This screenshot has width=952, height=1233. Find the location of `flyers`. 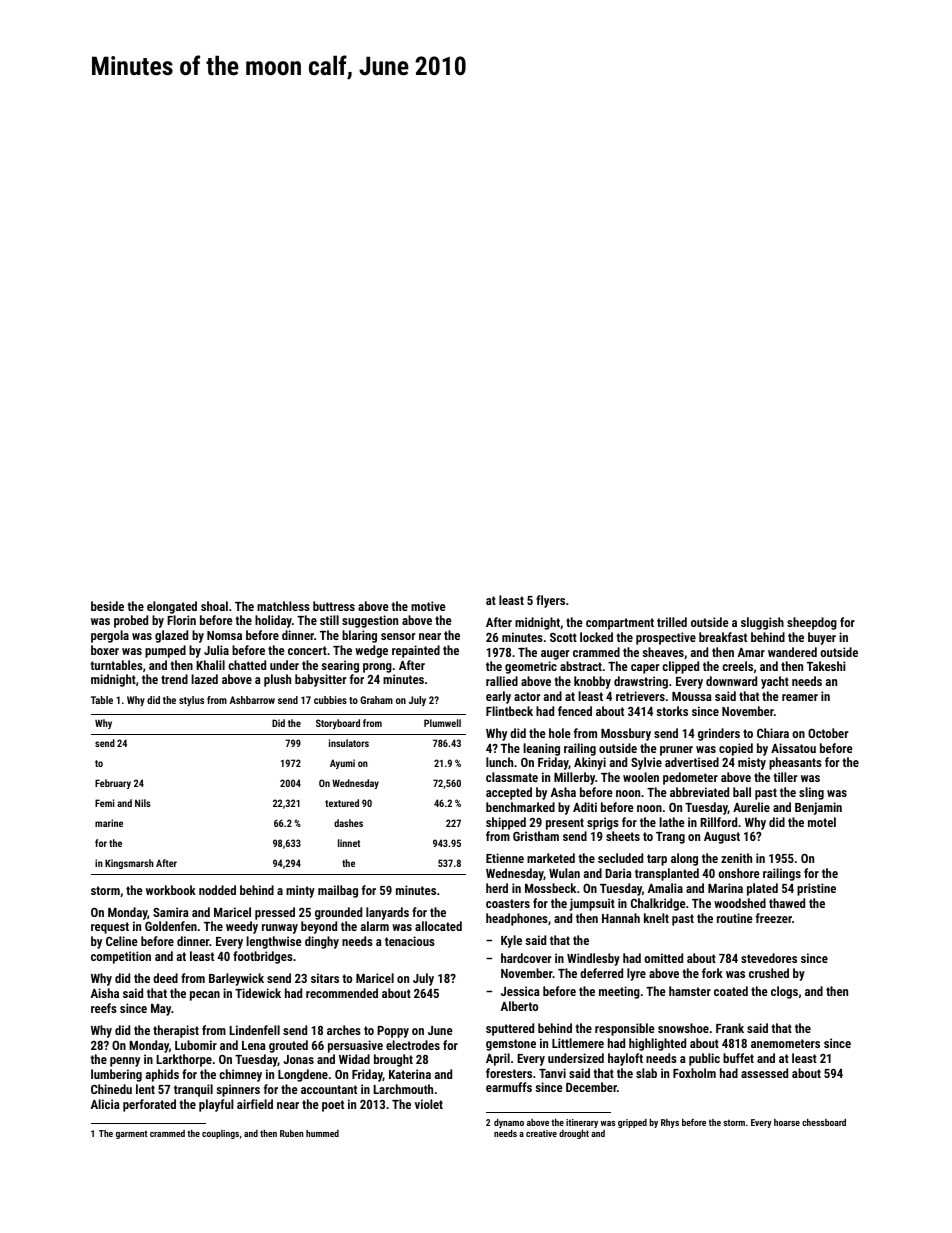

flyers is located at coordinates (550, 601).
